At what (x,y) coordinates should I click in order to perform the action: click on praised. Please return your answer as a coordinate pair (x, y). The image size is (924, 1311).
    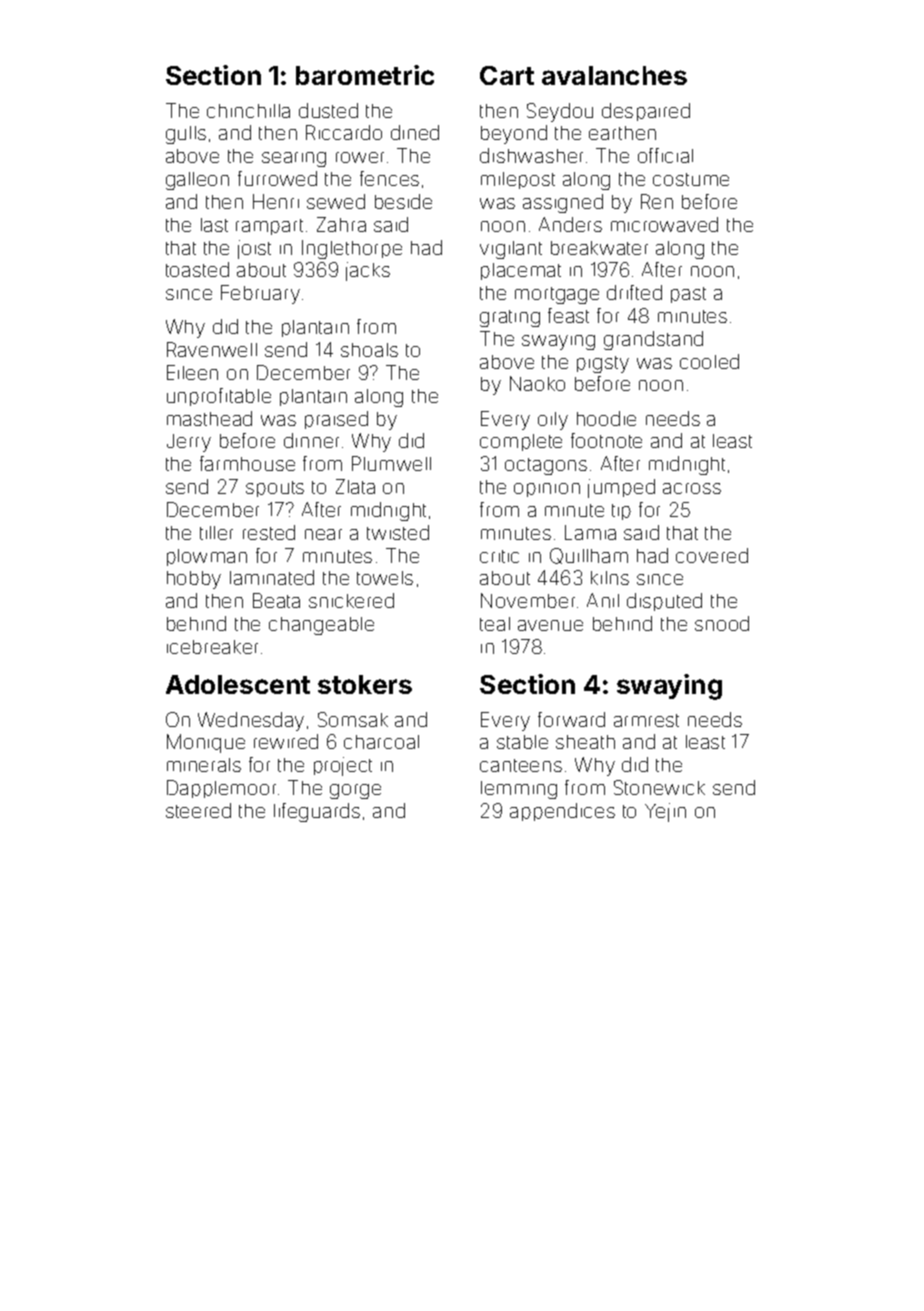
    Looking at the image, I should click on (336, 420).
